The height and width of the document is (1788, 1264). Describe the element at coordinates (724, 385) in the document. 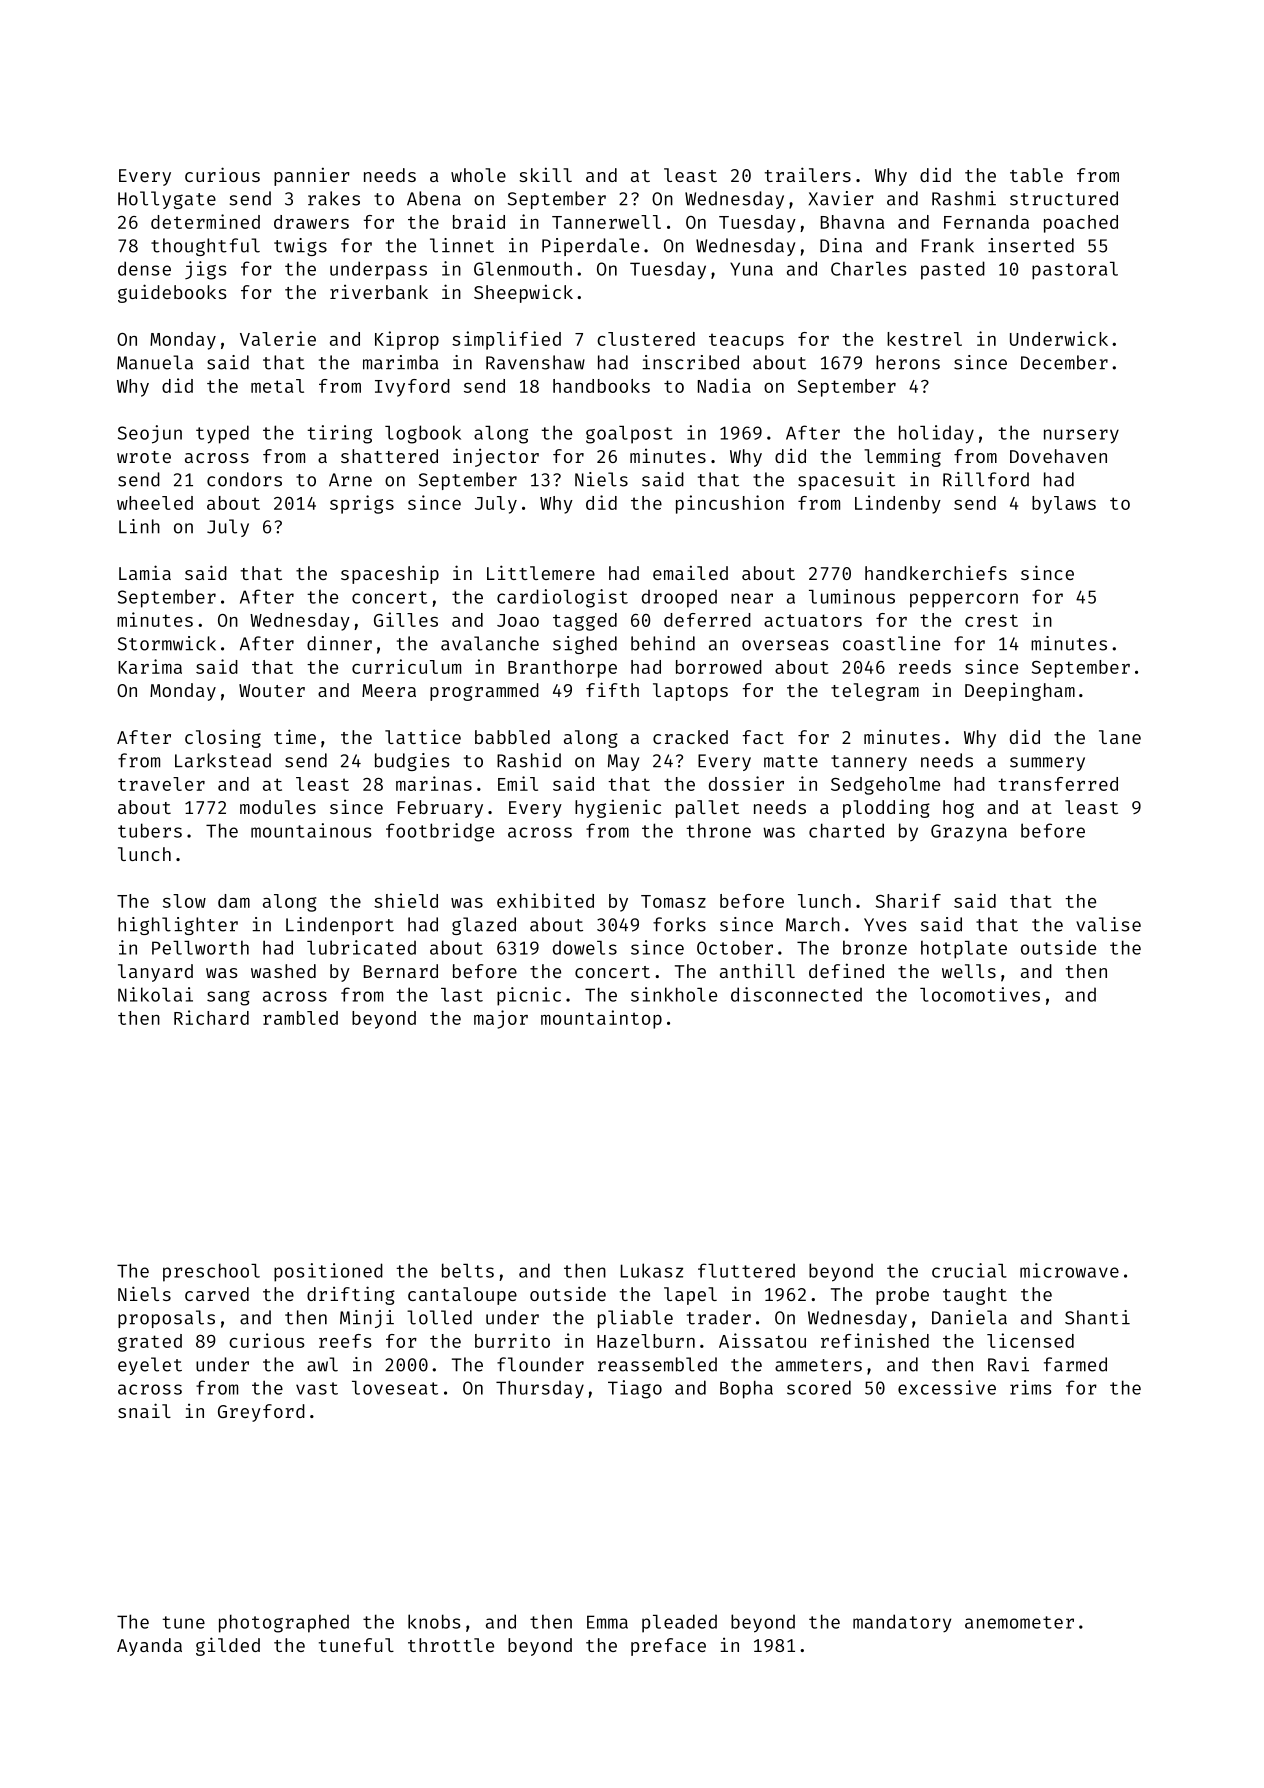

I see `Nadia` at that location.
